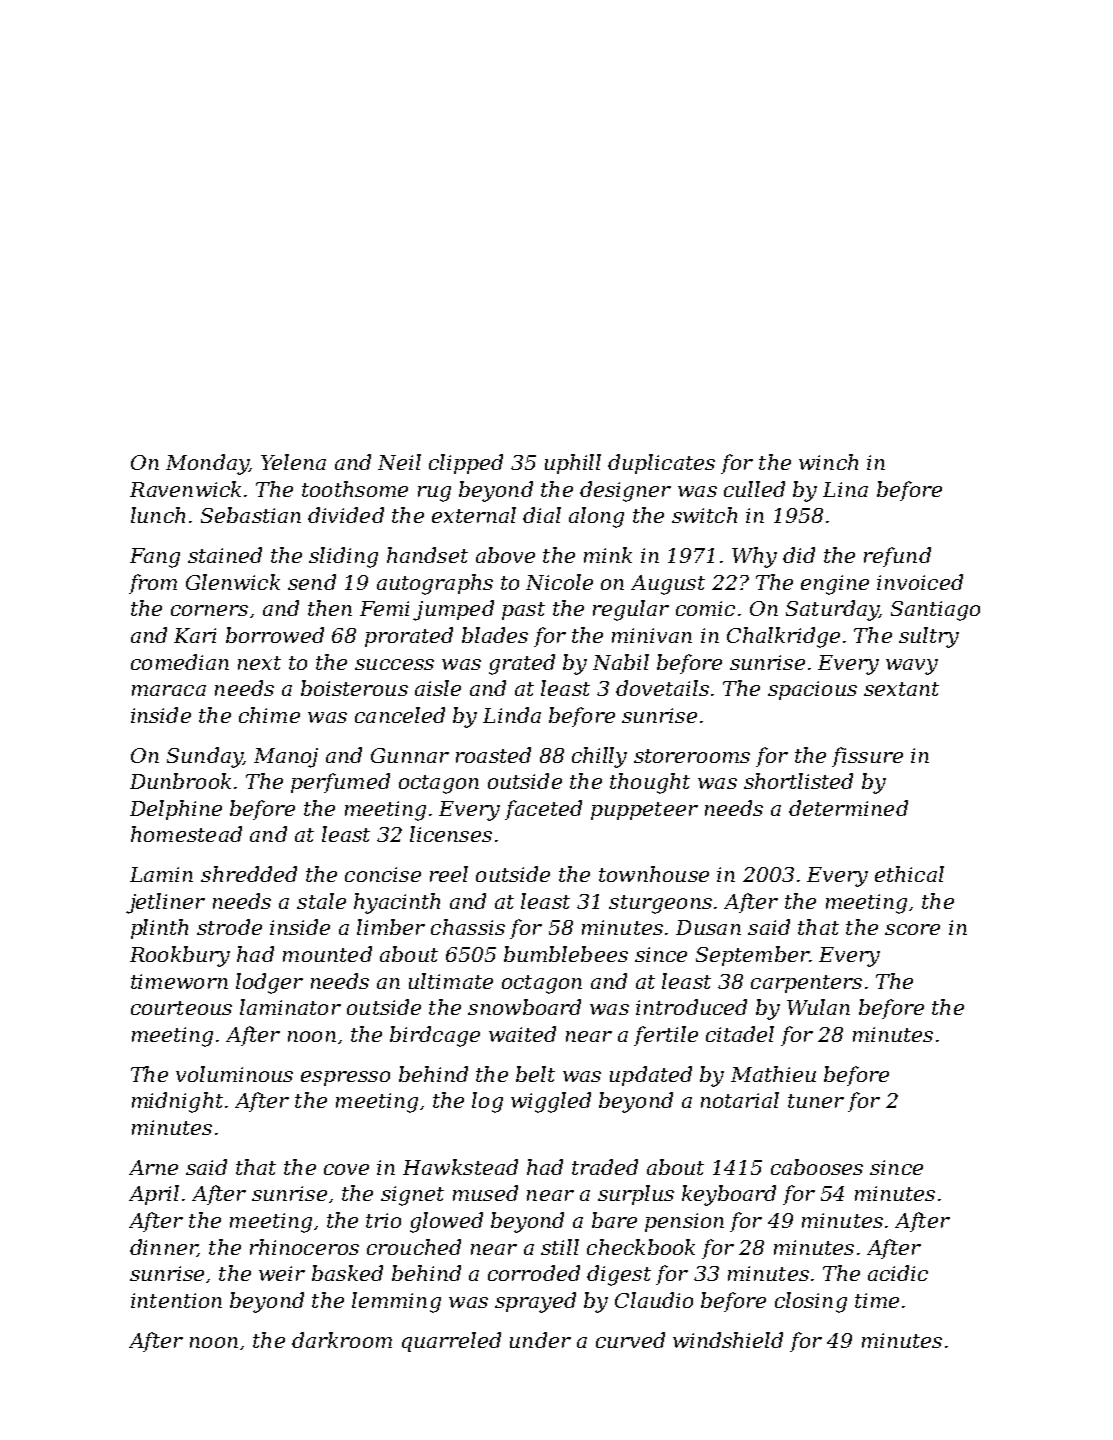 This document has height=1440, width=1113. What do you see at coordinates (728, 1340) in the document?
I see `windshield` at bounding box center [728, 1340].
